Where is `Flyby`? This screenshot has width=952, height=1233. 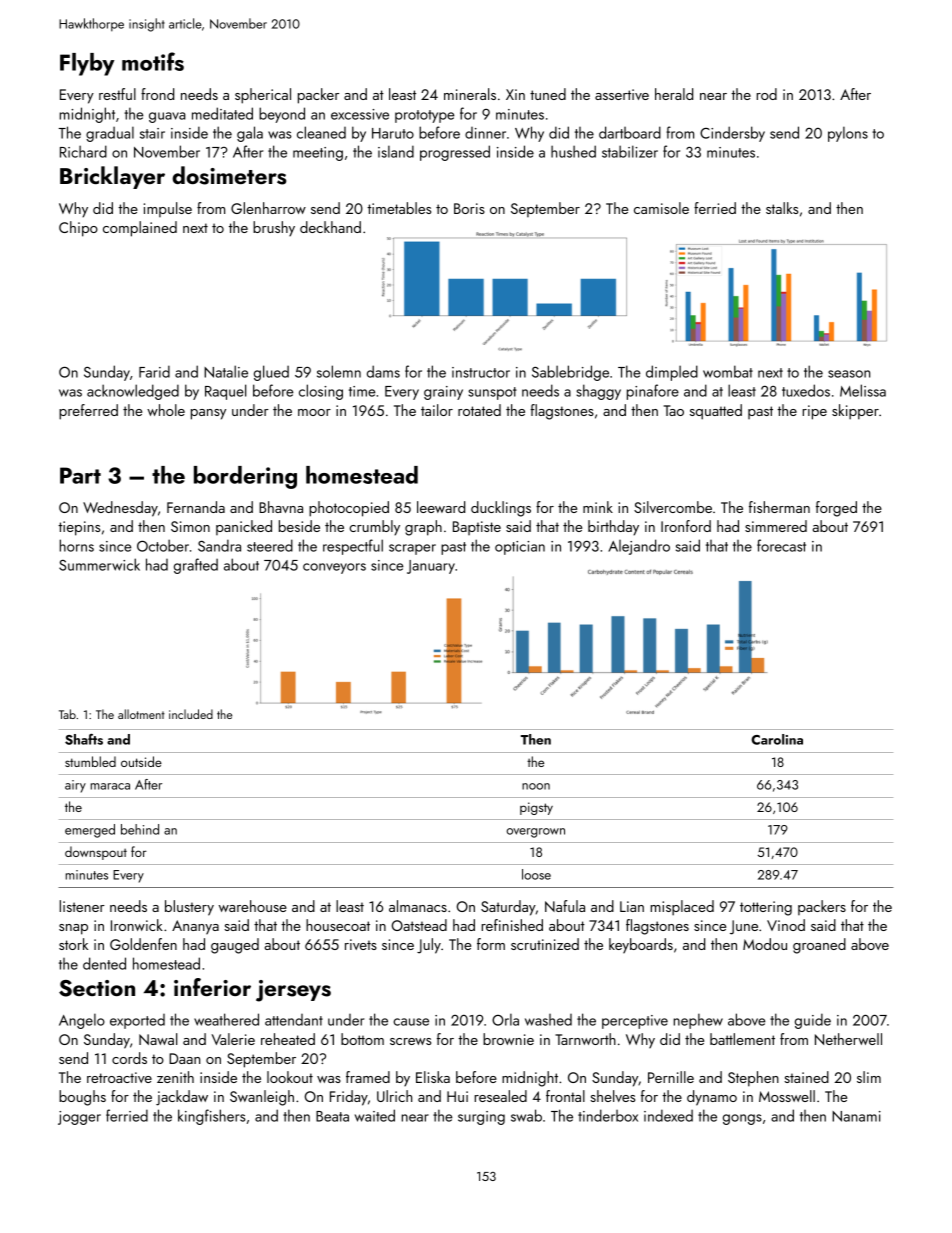 Flyby is located at coordinates (87, 64).
